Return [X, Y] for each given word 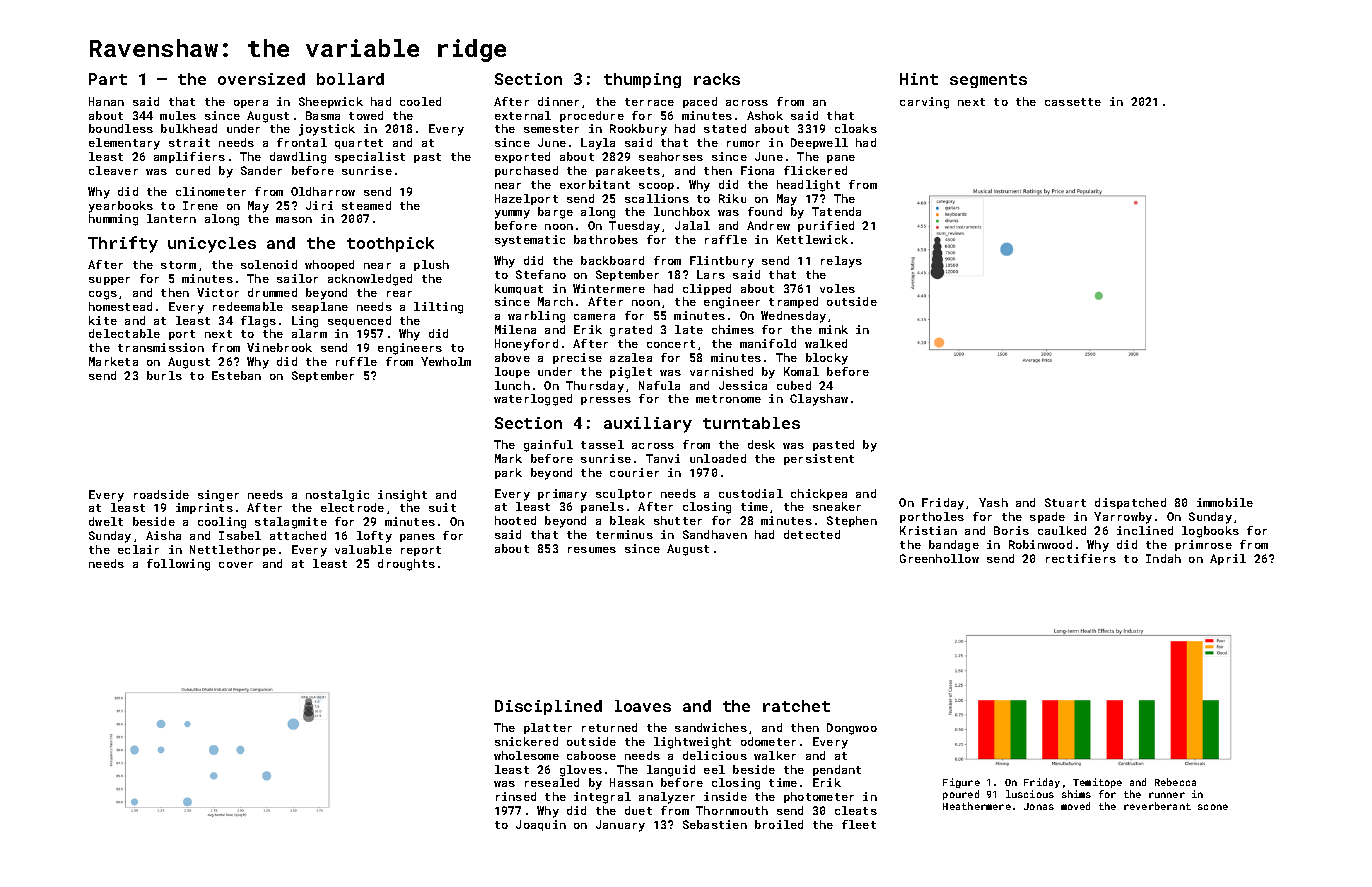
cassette [1073, 102]
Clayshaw [819, 400]
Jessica [743, 385]
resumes [592, 550]
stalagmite [291, 523]
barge [555, 213]
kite [103, 320]
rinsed [516, 796]
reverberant [1157, 806]
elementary [124, 144]
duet [638, 810]
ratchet [796, 706]
